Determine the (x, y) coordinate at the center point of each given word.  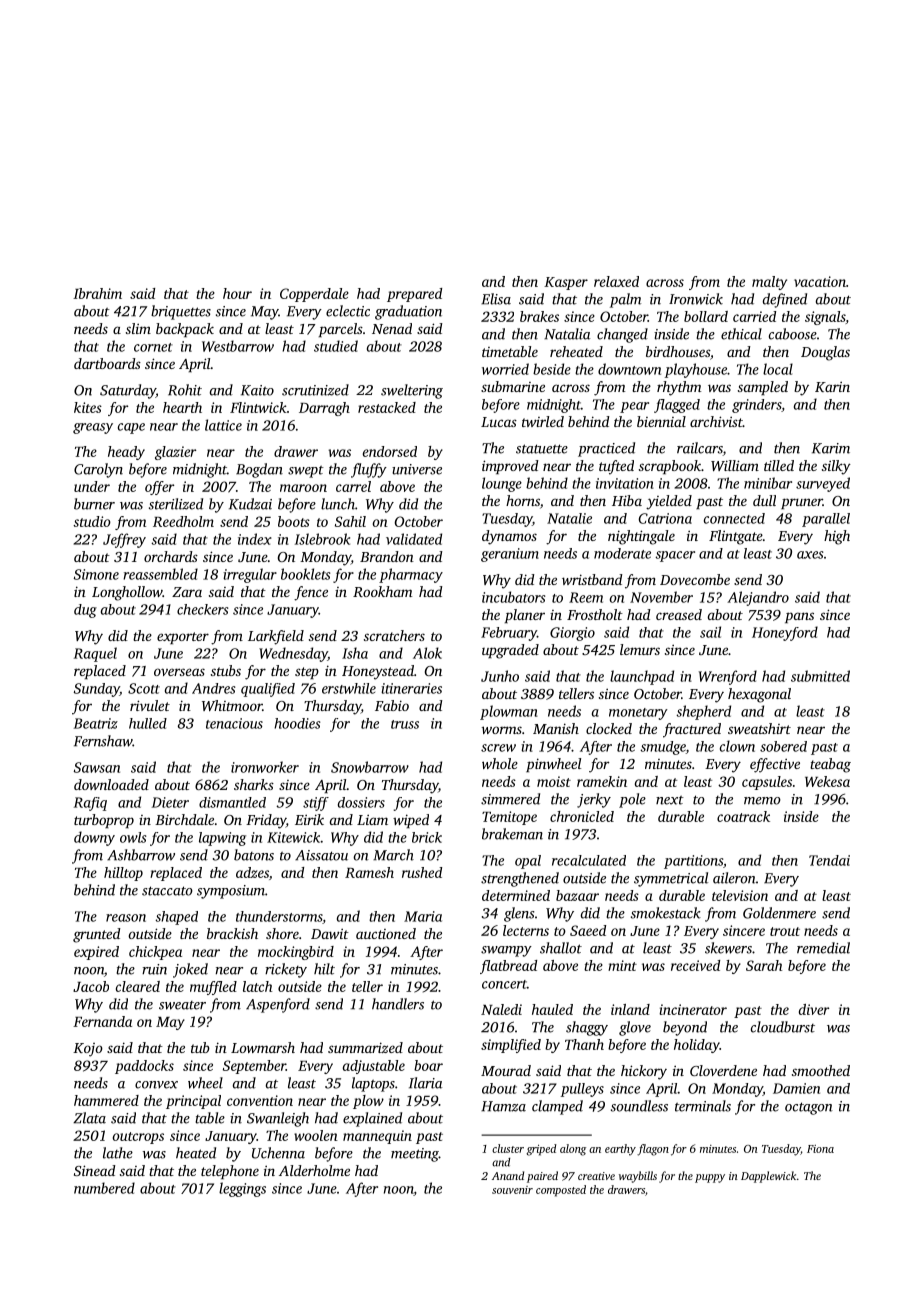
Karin (832, 387)
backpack (185, 330)
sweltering (412, 391)
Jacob (91, 986)
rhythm (679, 388)
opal (528, 862)
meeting (415, 1155)
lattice (223, 425)
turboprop (104, 821)
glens (519, 914)
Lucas (499, 422)
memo (762, 801)
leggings (242, 1189)
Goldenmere (779, 913)
